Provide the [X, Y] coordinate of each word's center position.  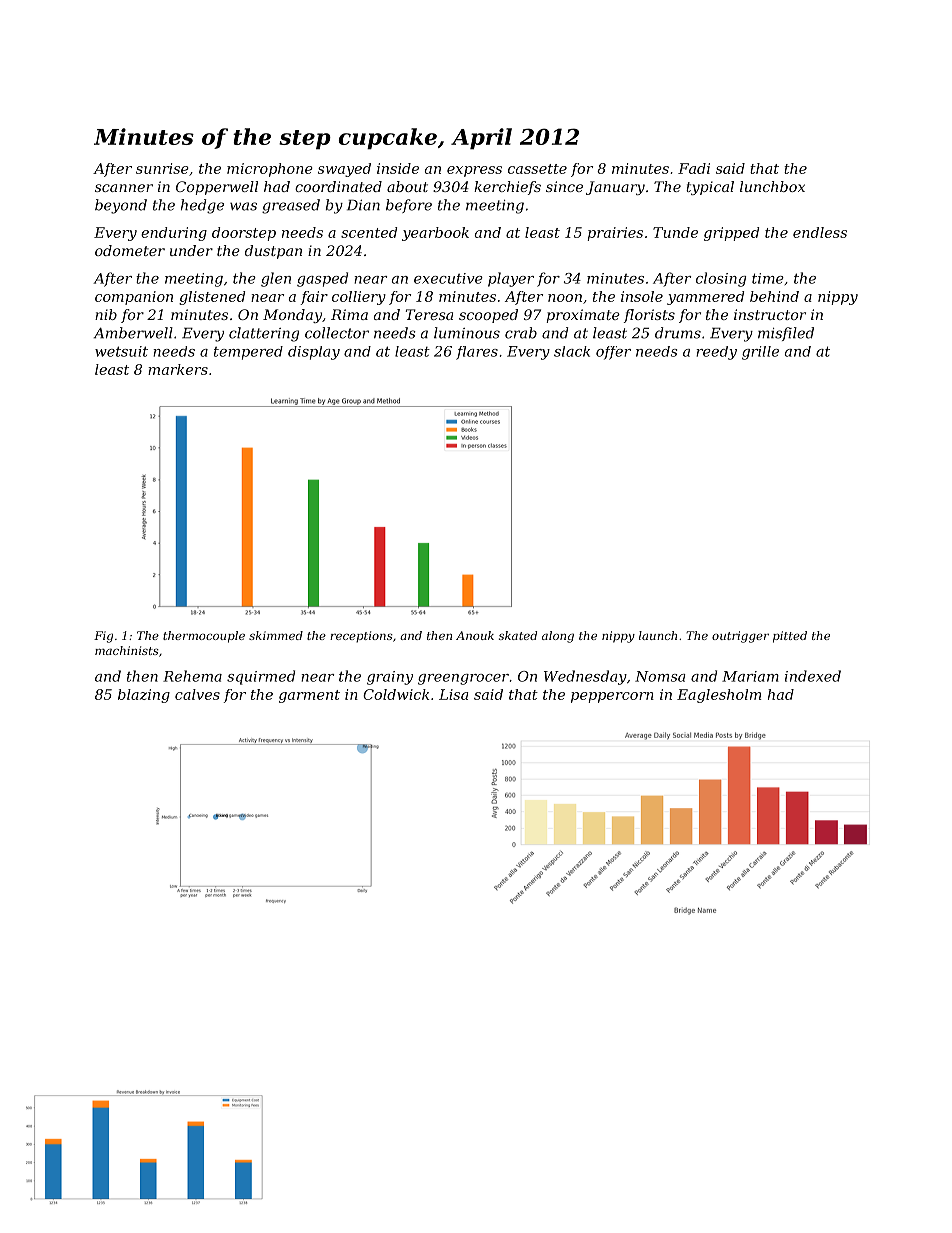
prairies [615, 234]
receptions [361, 637]
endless [820, 232]
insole [642, 296]
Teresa [429, 314]
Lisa [453, 694]
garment [309, 696]
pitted [790, 637]
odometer [130, 250]
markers [178, 369]
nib [106, 314]
